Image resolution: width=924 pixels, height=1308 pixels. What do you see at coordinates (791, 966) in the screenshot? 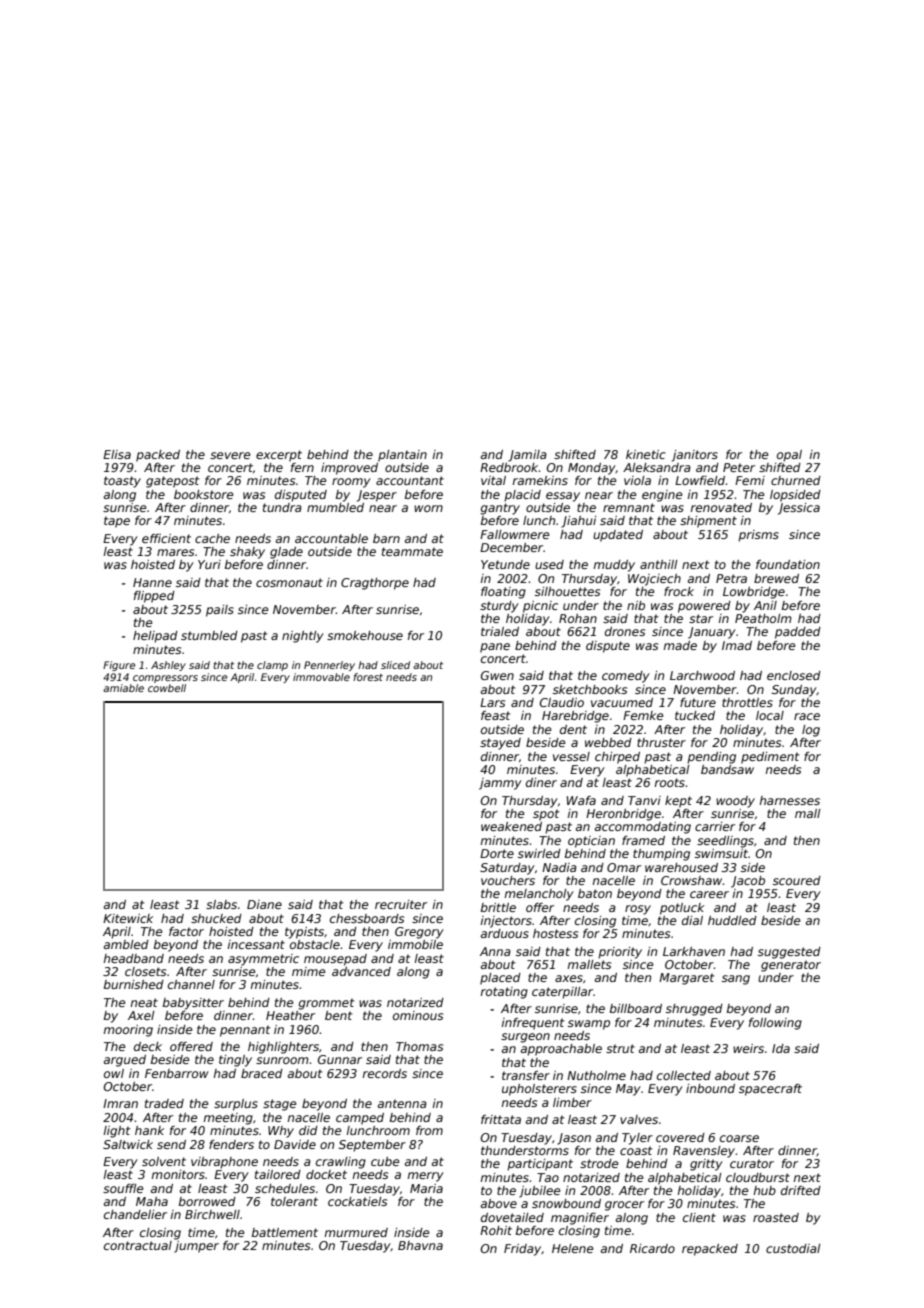
I see `generator` at bounding box center [791, 966].
